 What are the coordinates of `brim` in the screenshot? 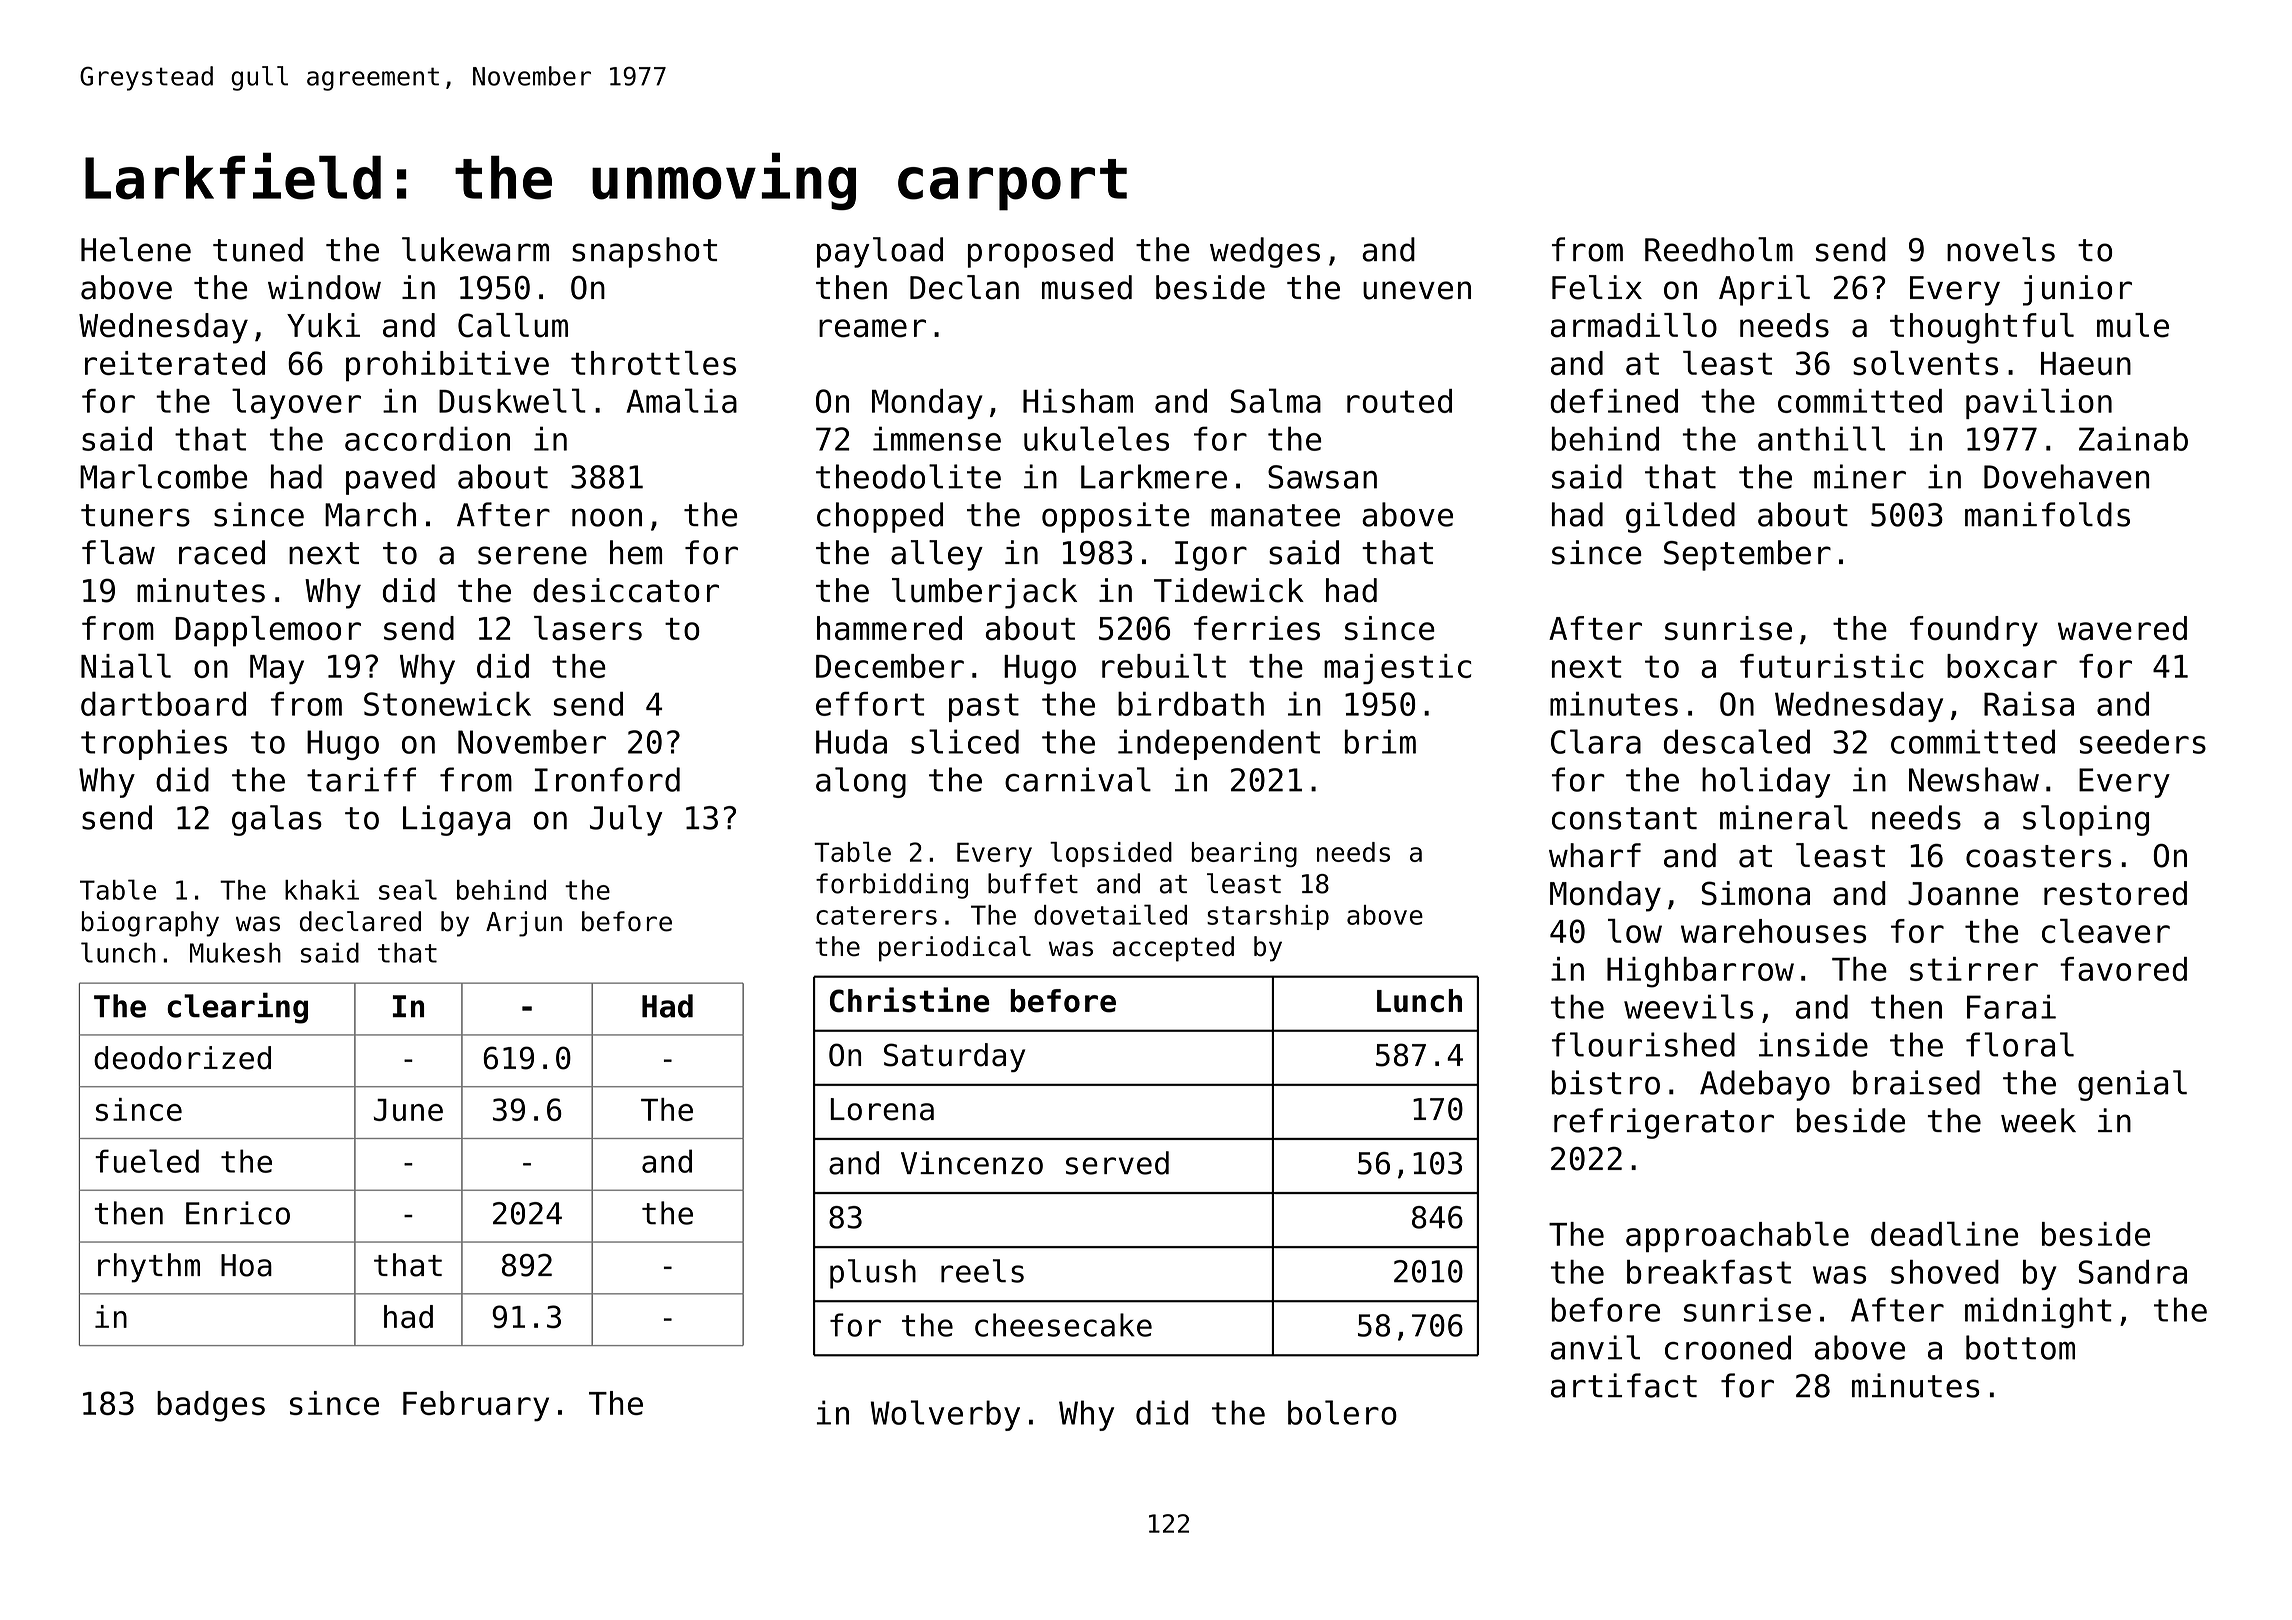 It's located at (1380, 741).
